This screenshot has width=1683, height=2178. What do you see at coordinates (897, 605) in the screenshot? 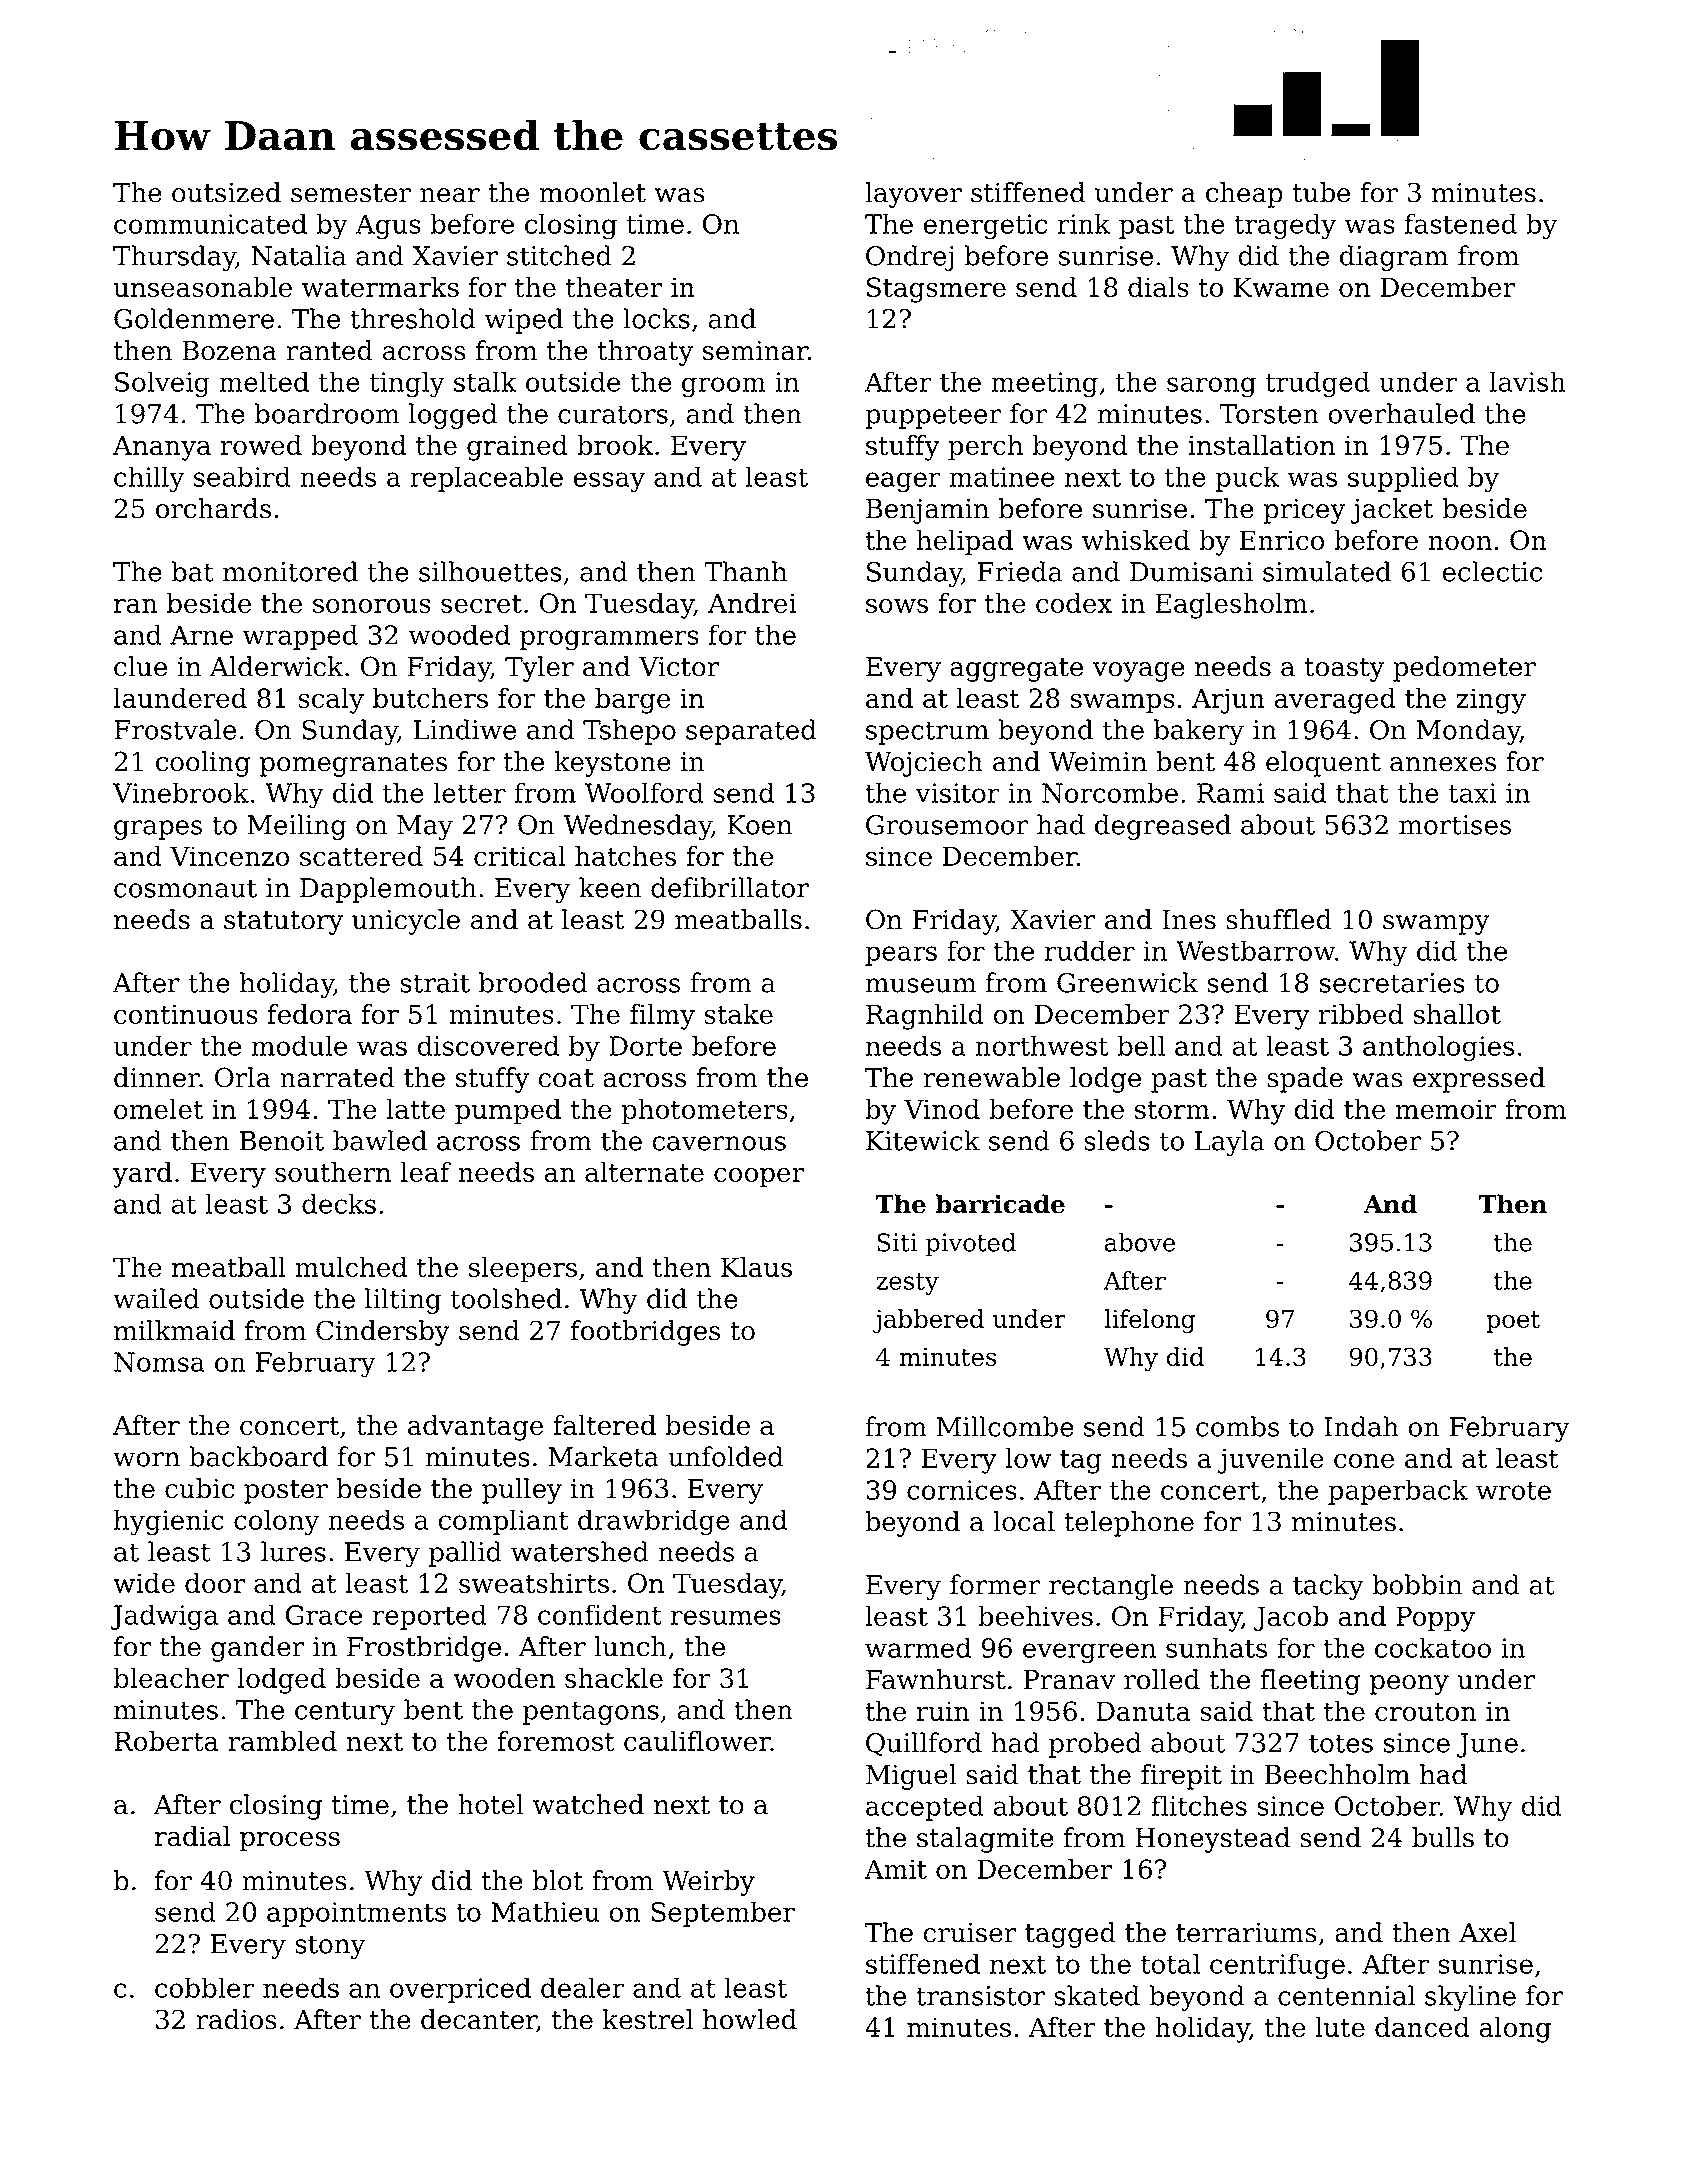
I see `sows` at bounding box center [897, 605].
